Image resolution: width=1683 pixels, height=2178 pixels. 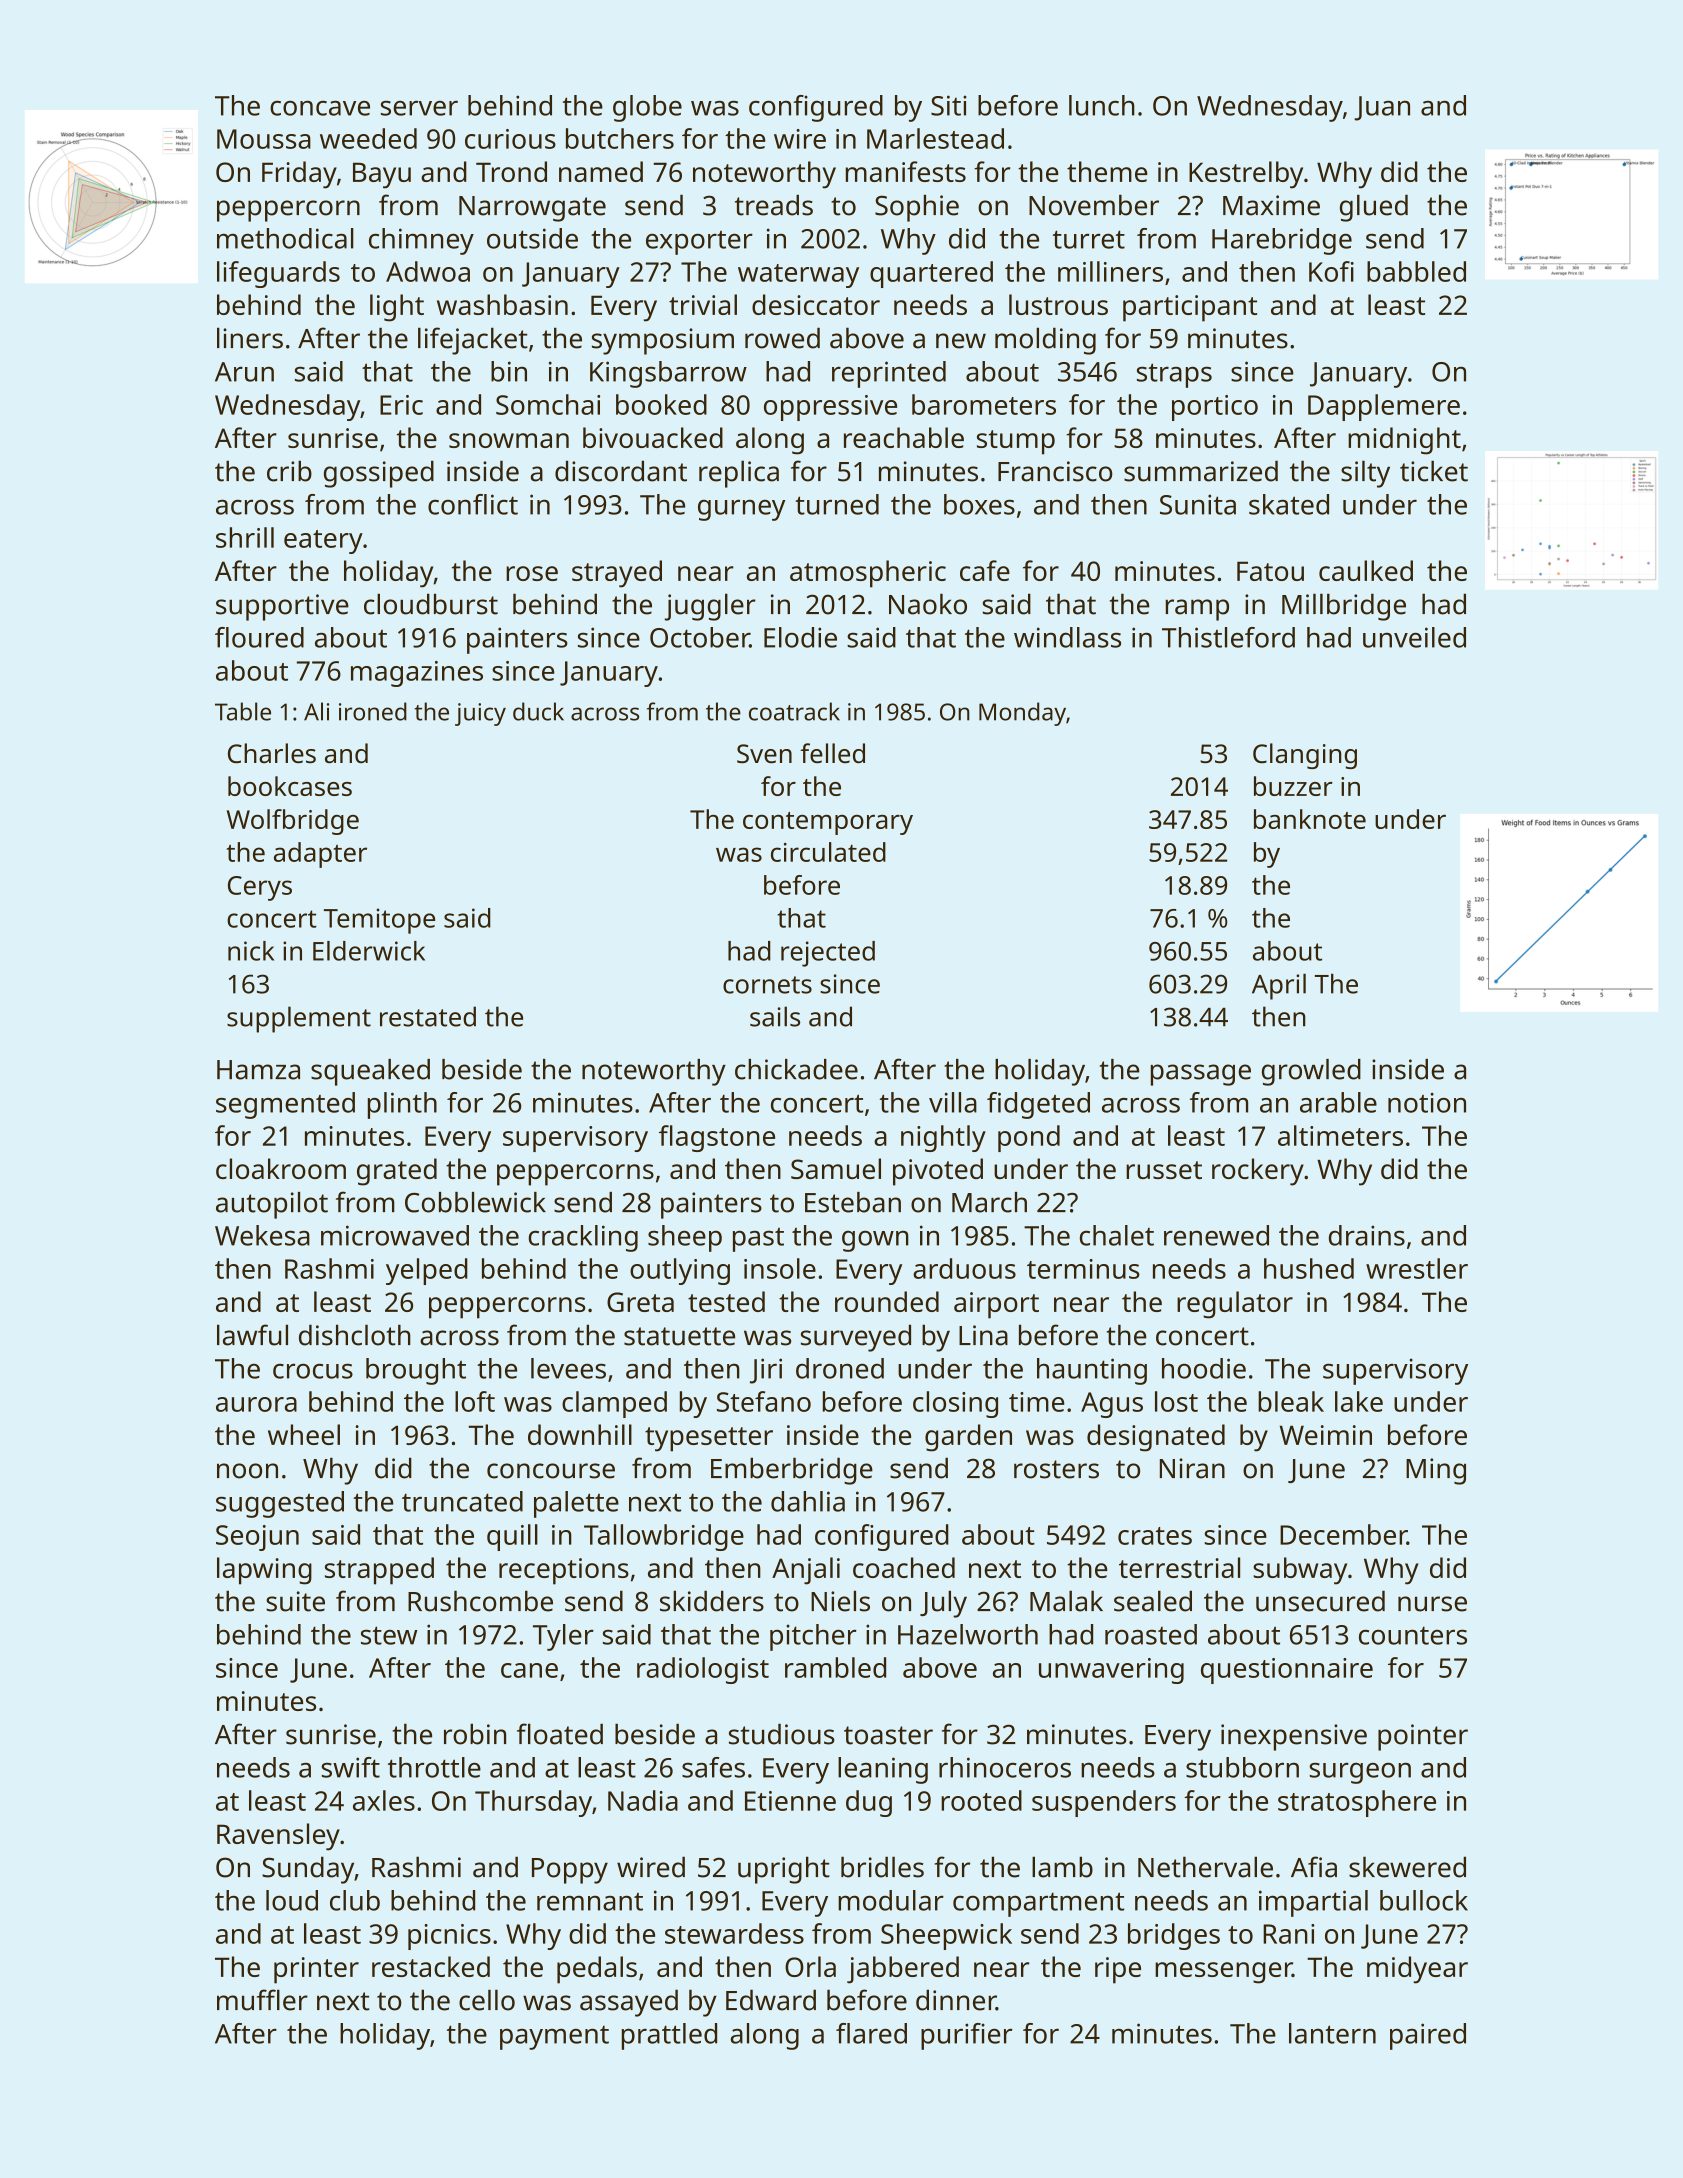 I want to click on statuette, so click(x=679, y=1336).
